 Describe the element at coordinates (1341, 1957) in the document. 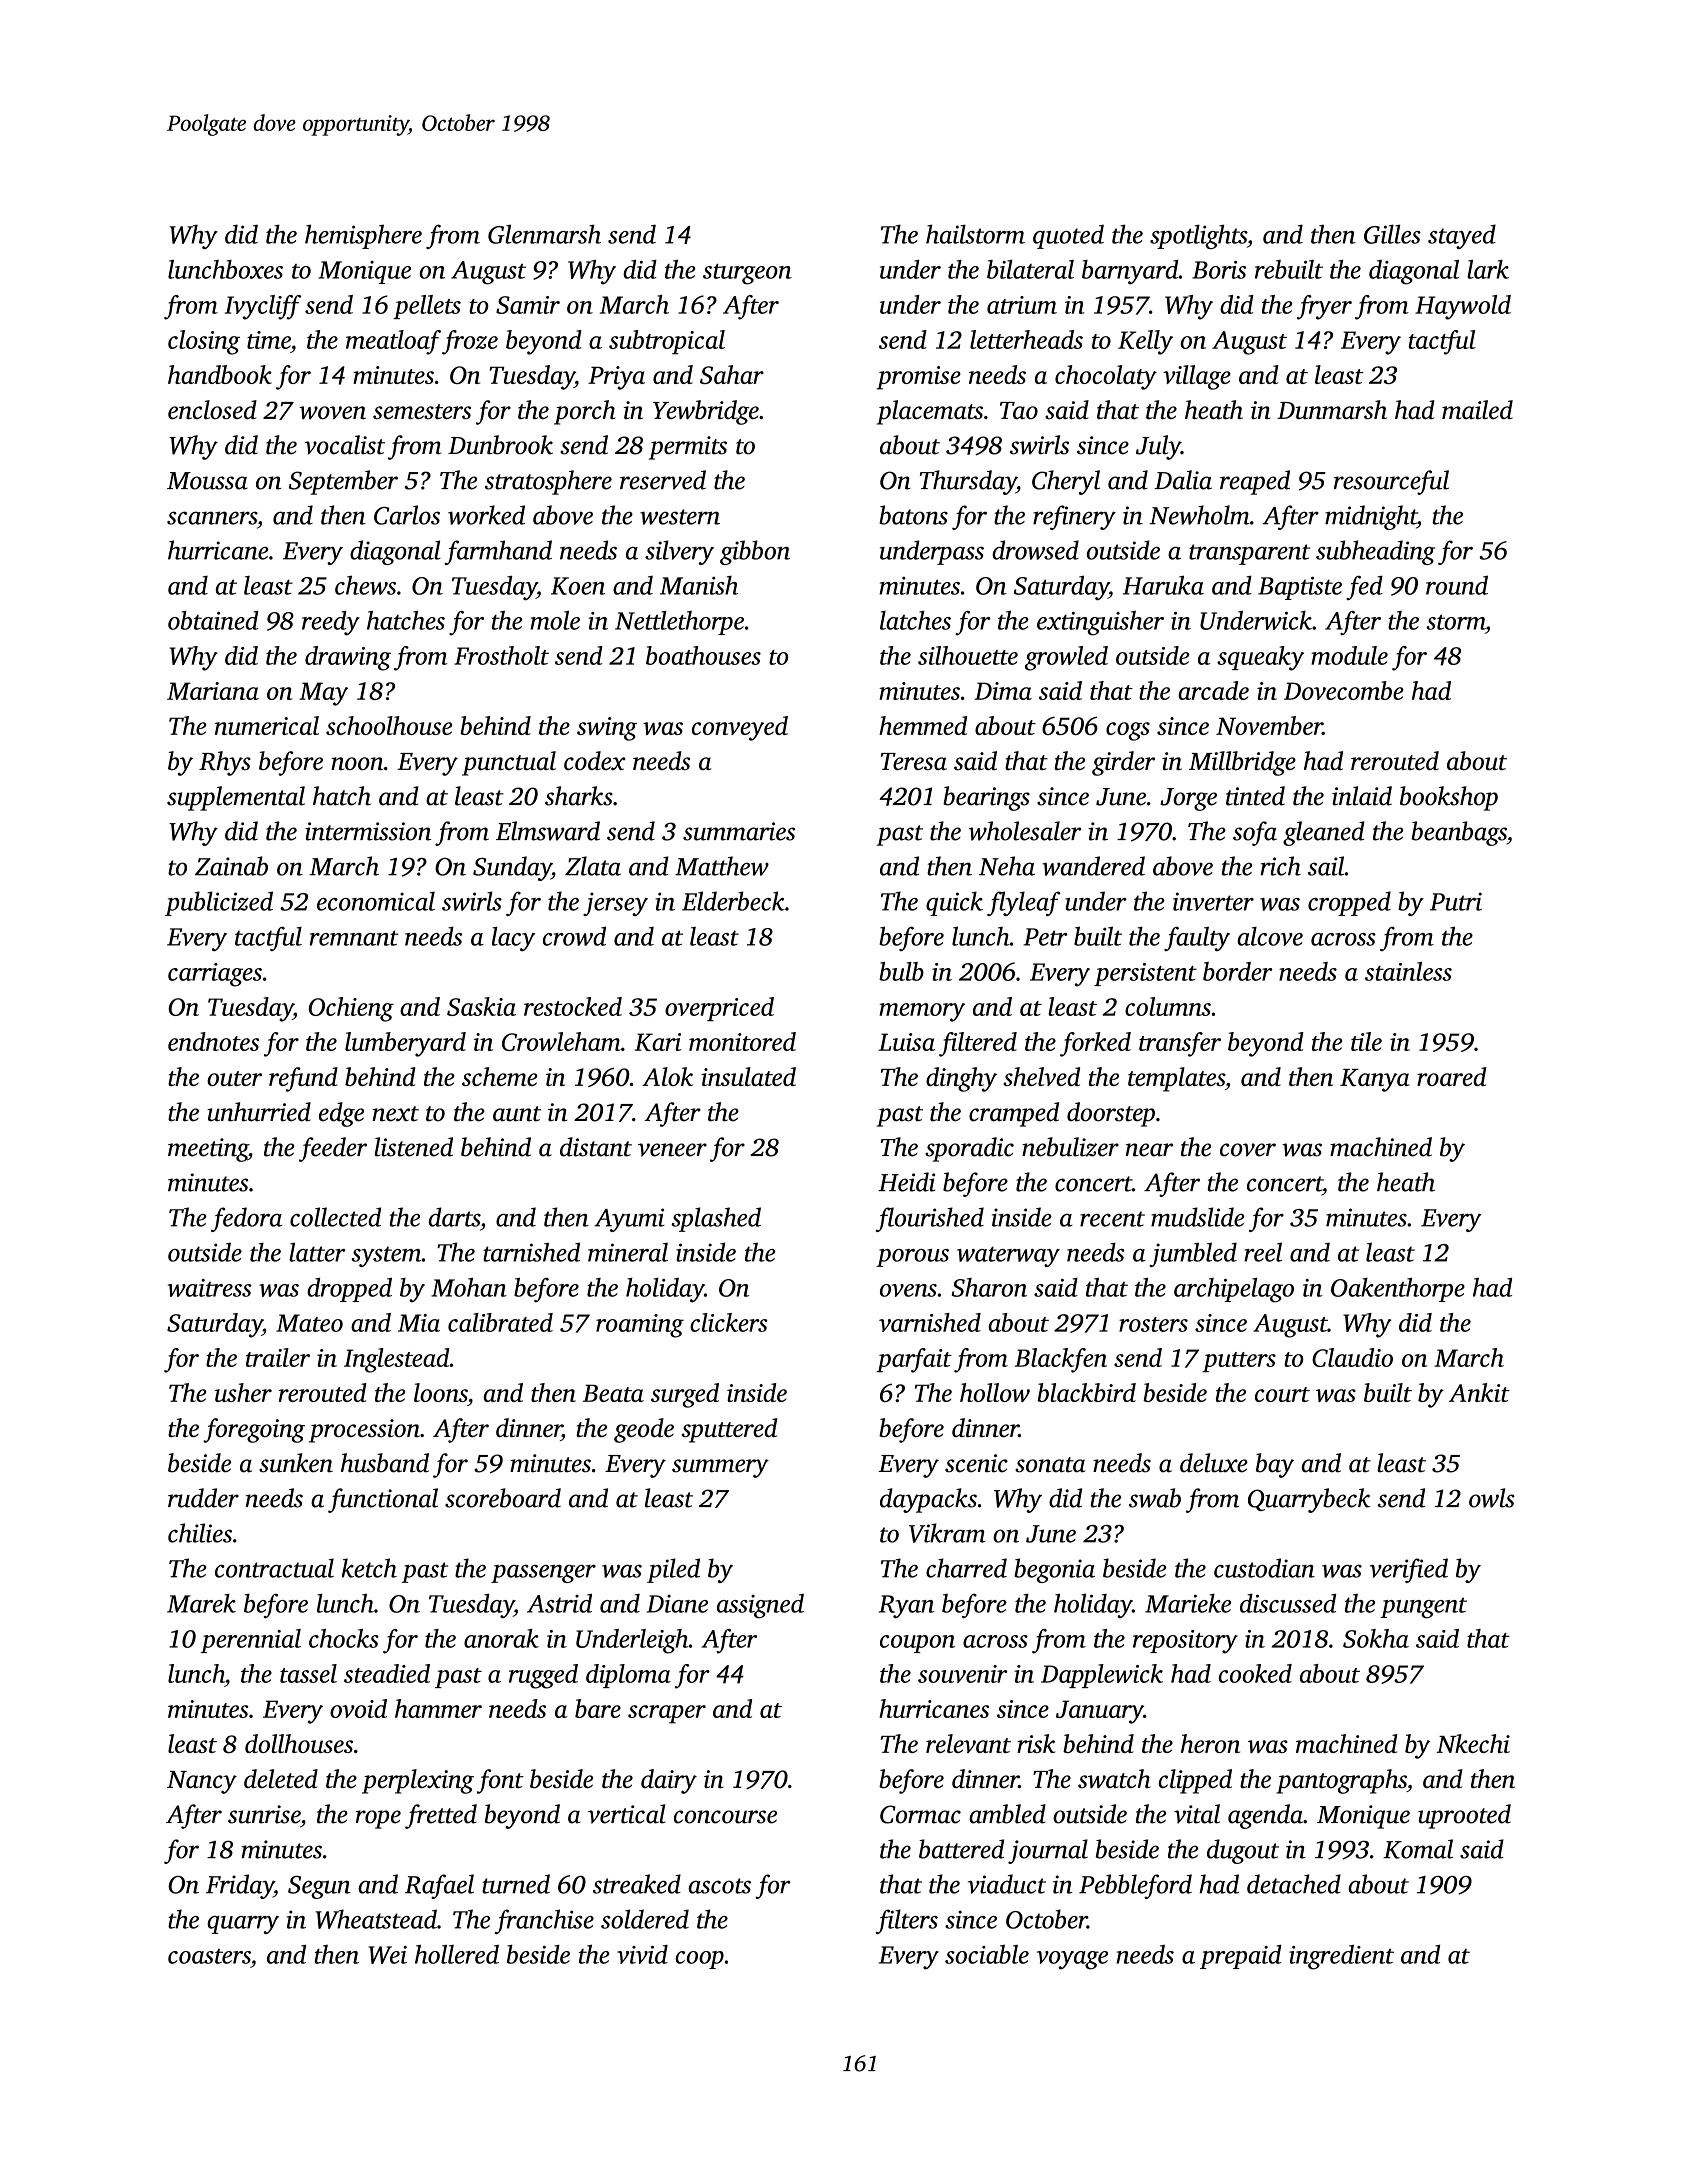

I see `ingredient` at that location.
